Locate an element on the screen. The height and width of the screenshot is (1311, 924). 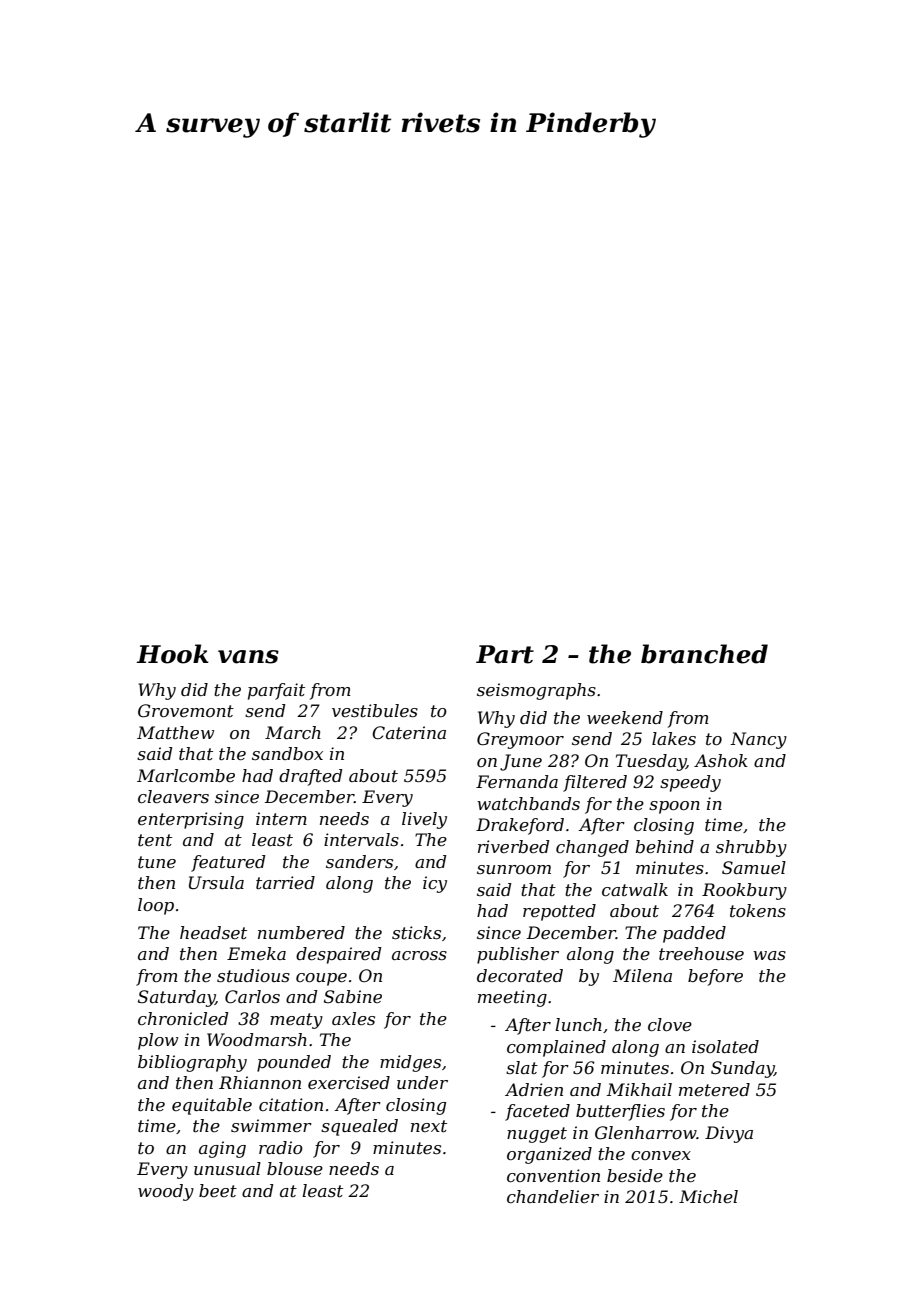
meeting is located at coordinates (512, 998).
